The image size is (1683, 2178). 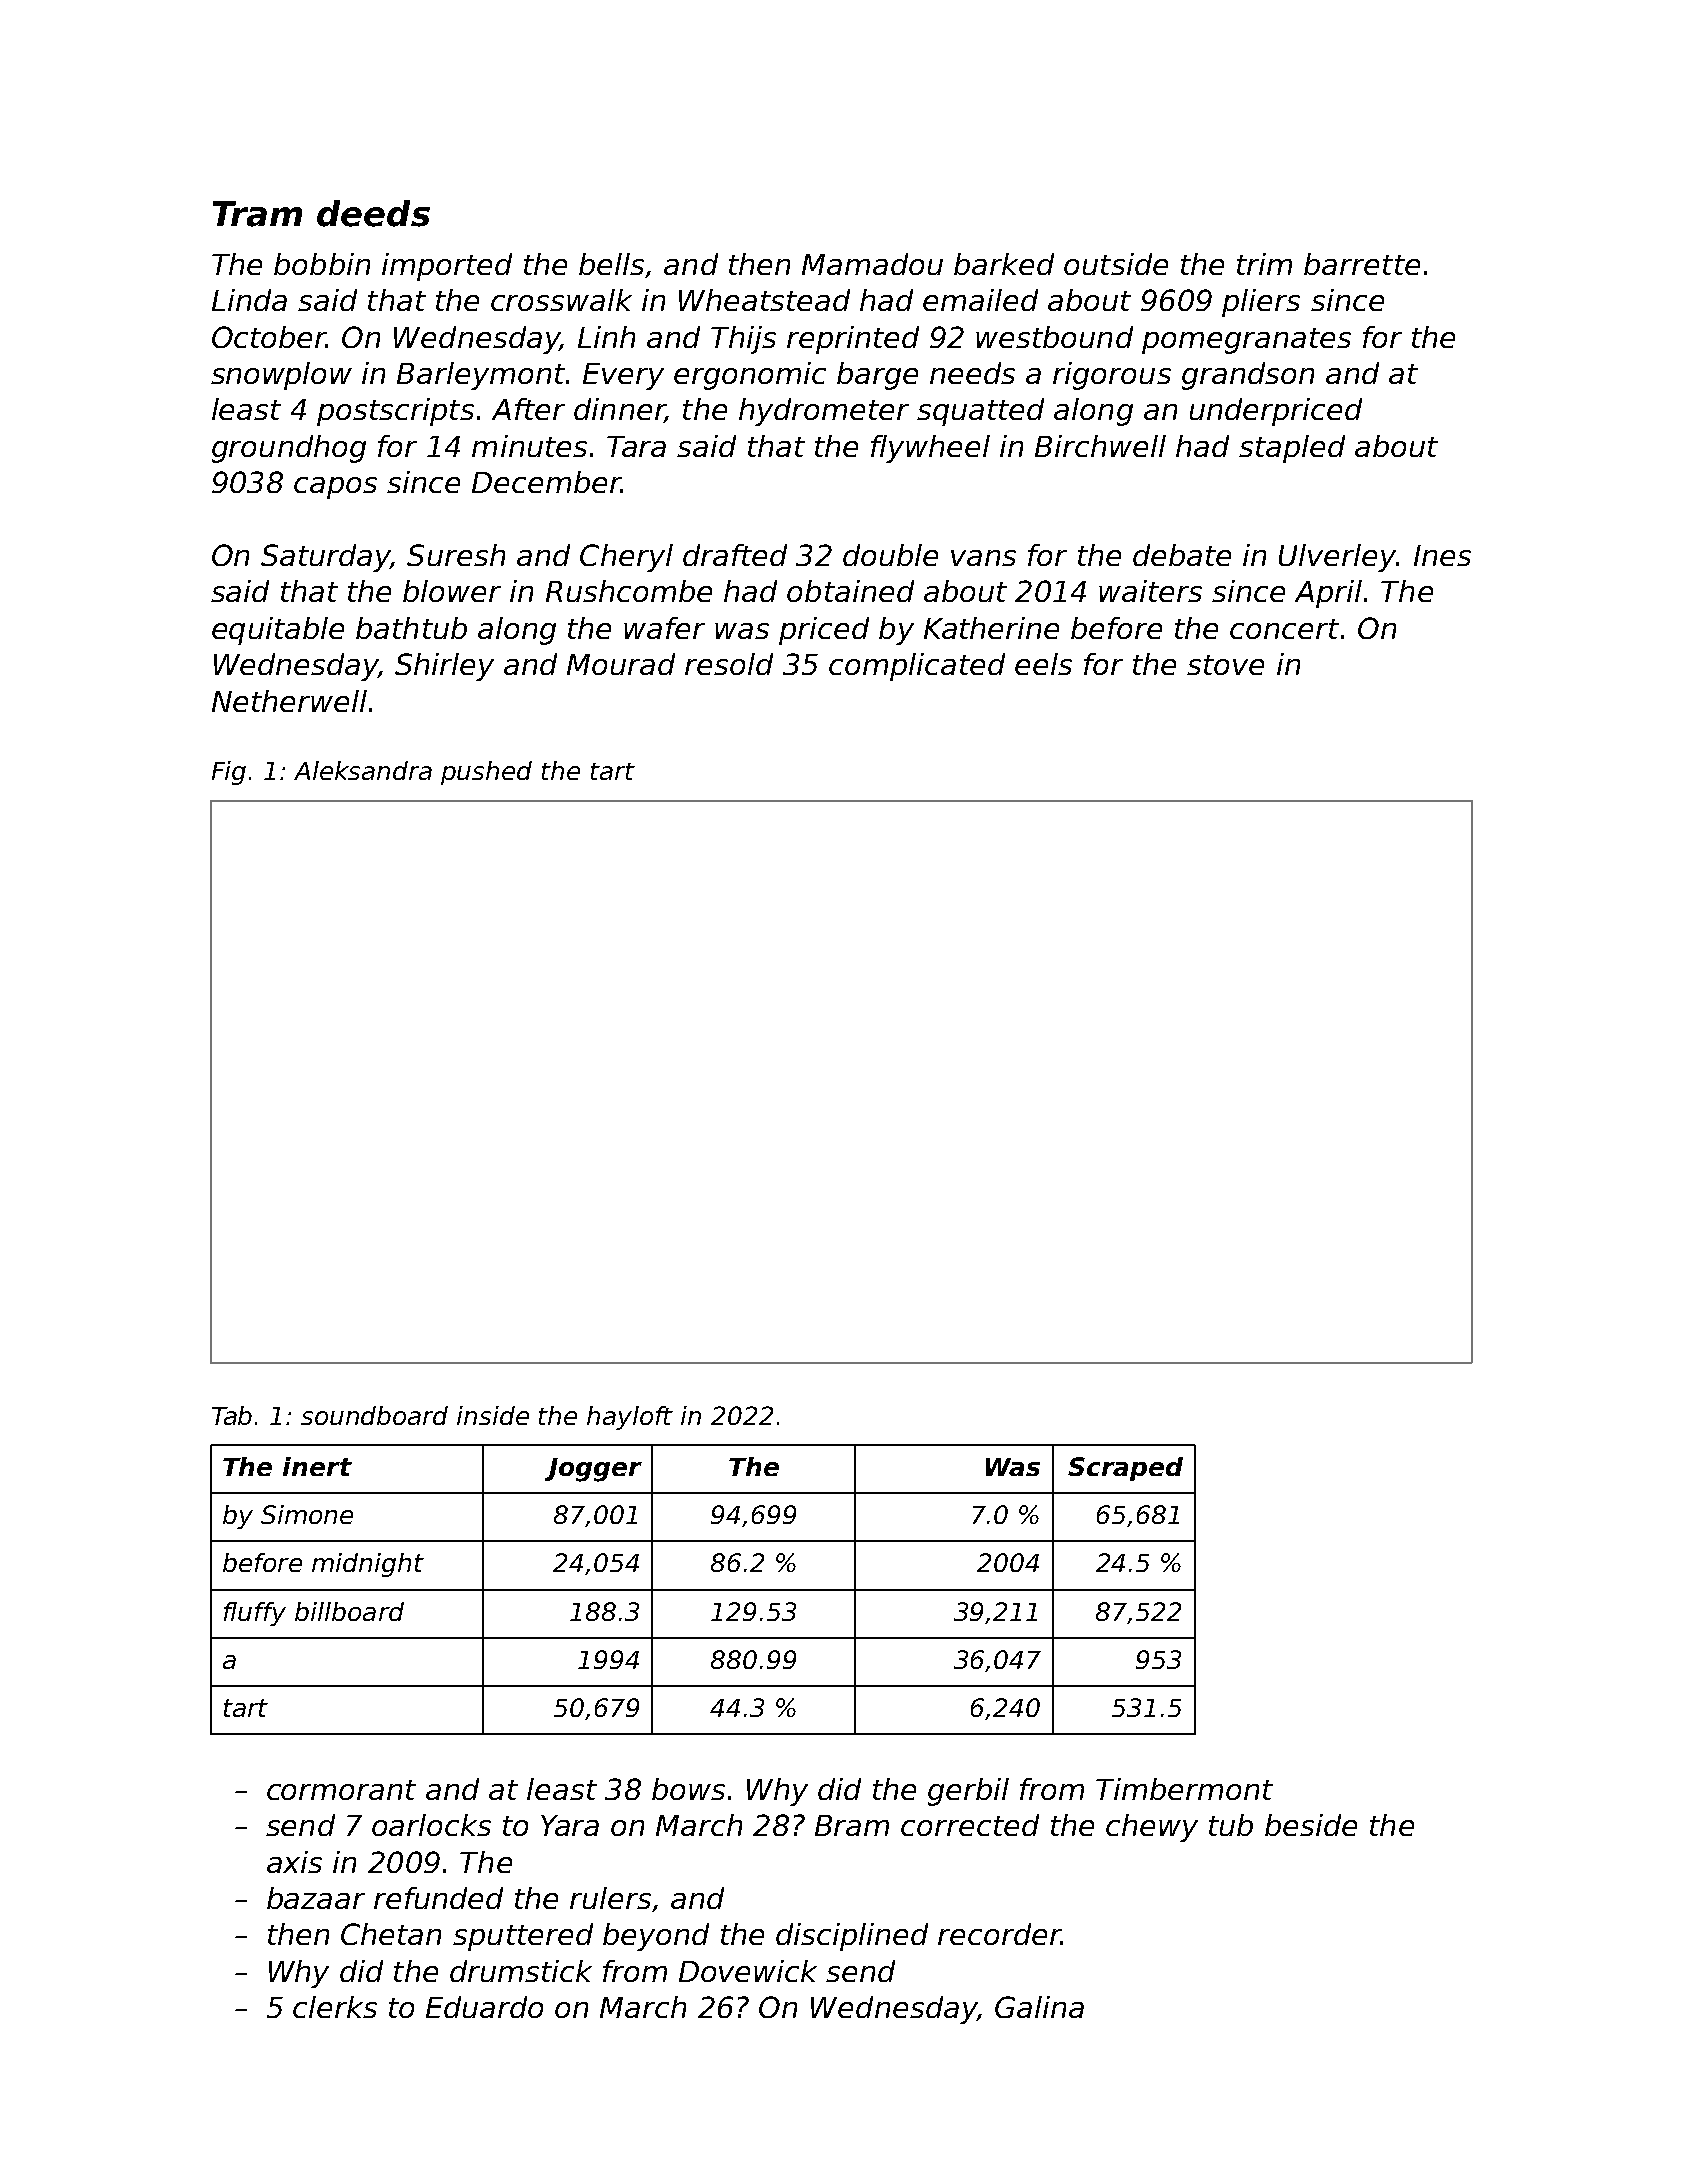 I want to click on outside, so click(x=1116, y=264).
